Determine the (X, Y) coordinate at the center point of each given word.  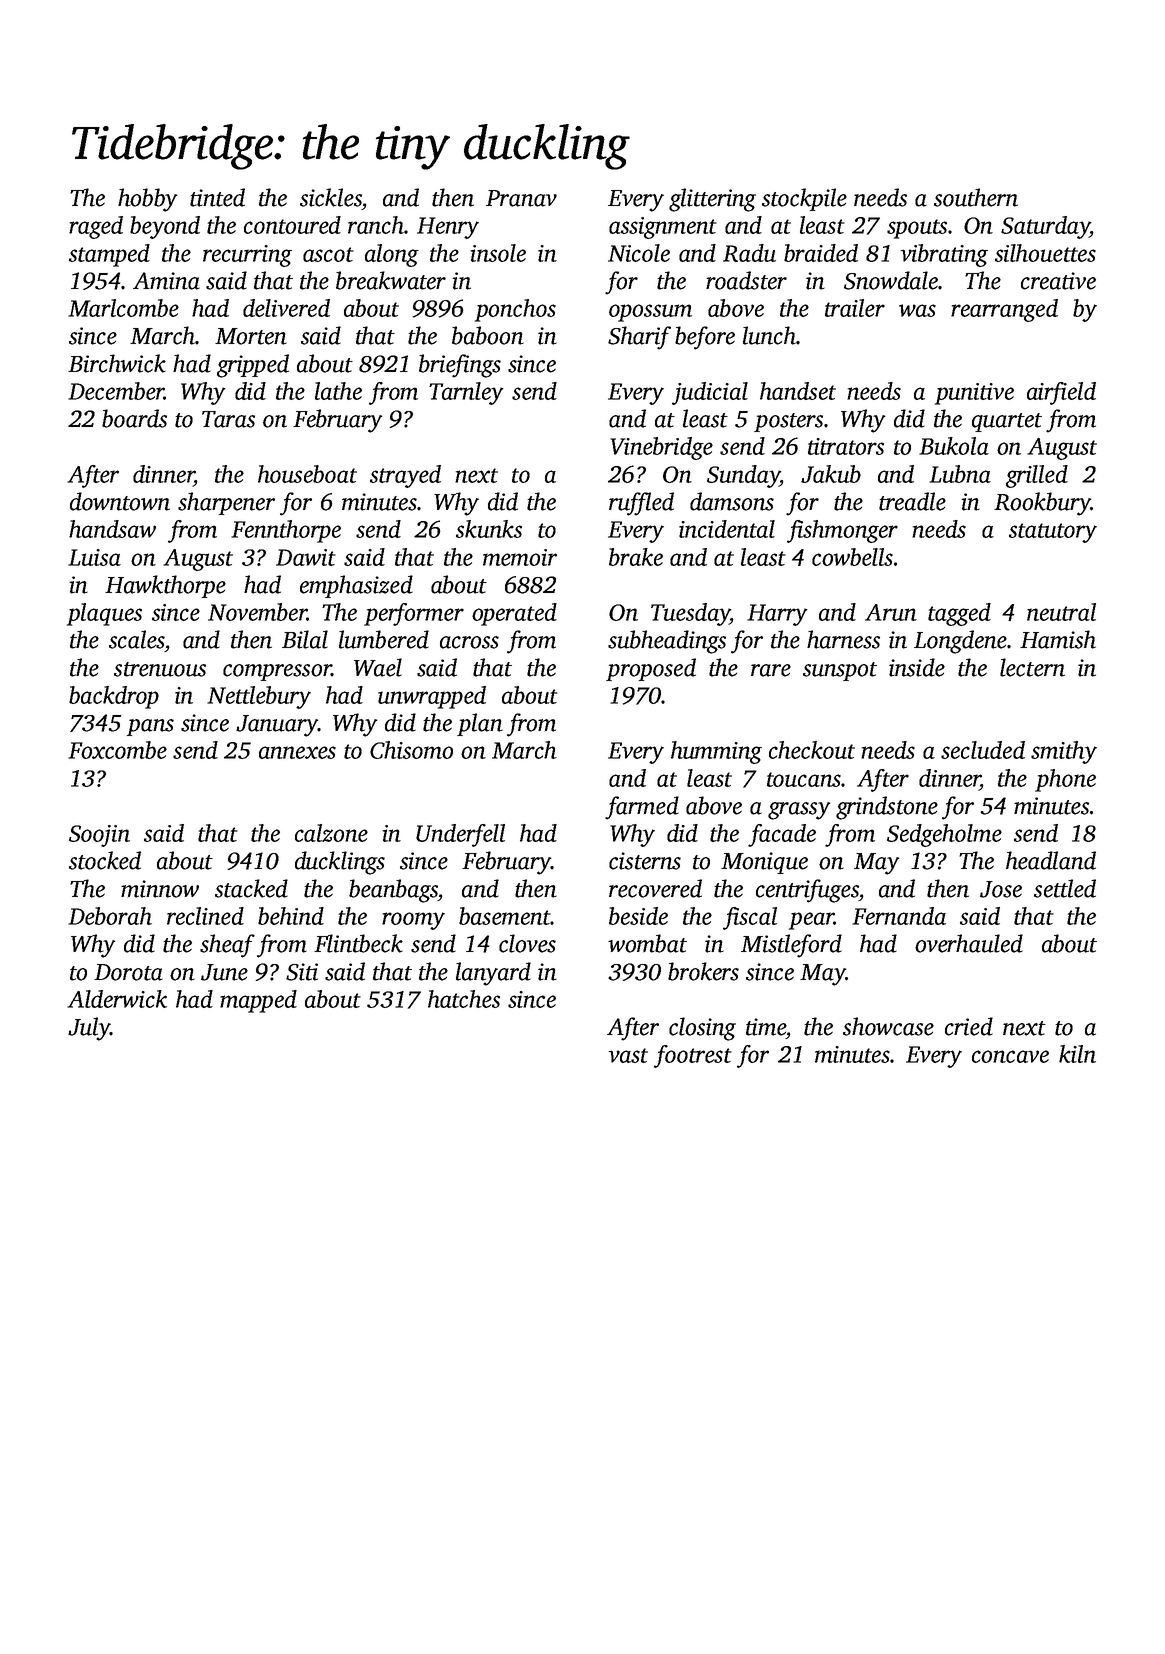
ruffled (641, 504)
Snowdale (891, 280)
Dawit (306, 557)
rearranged (1004, 310)
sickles (331, 197)
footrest (693, 1056)
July (89, 1029)
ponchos (515, 310)
